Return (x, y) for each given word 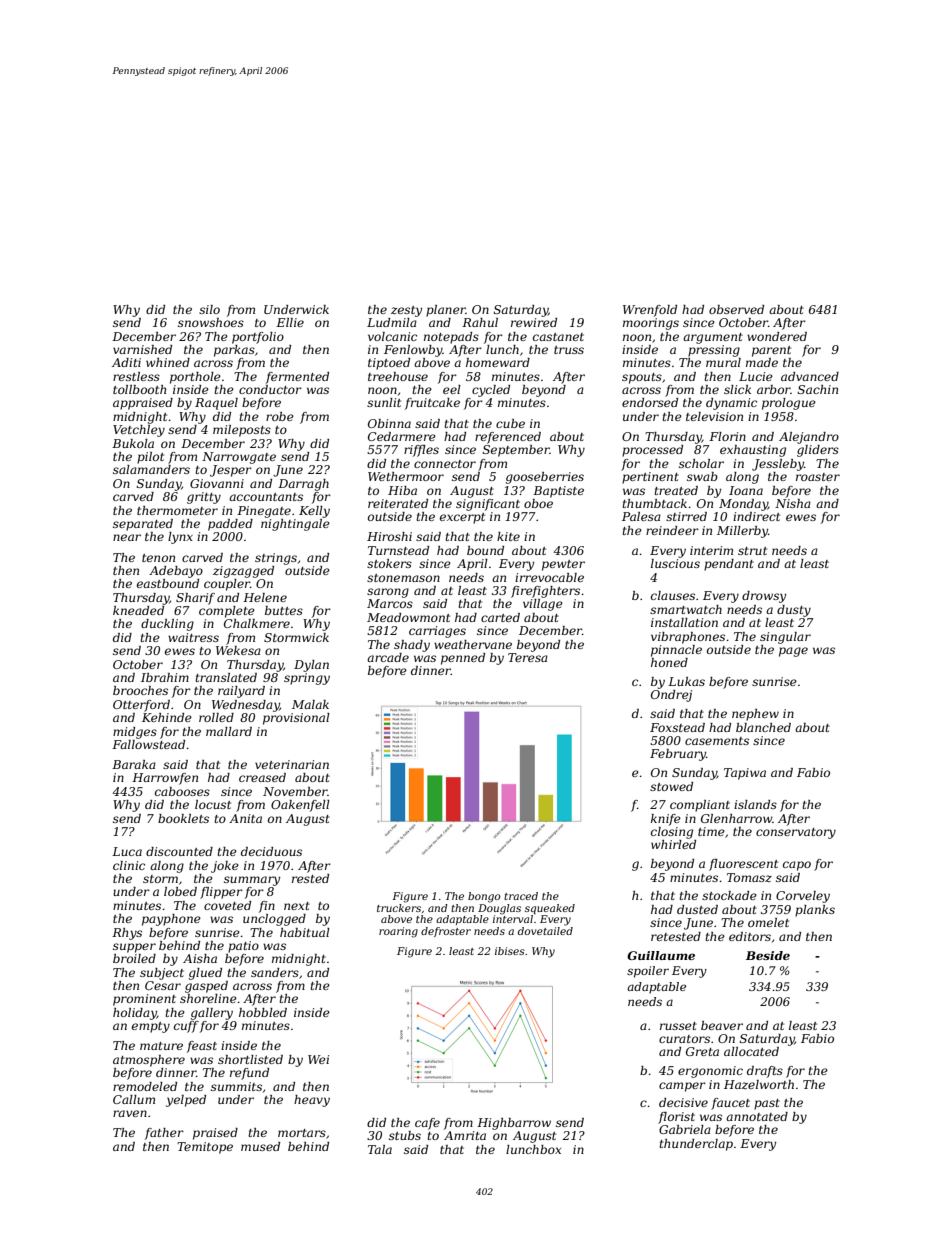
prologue (789, 404)
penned (463, 659)
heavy (312, 1101)
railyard (241, 692)
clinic (129, 865)
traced (521, 896)
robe (280, 416)
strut (752, 551)
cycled (491, 391)
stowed (671, 786)
